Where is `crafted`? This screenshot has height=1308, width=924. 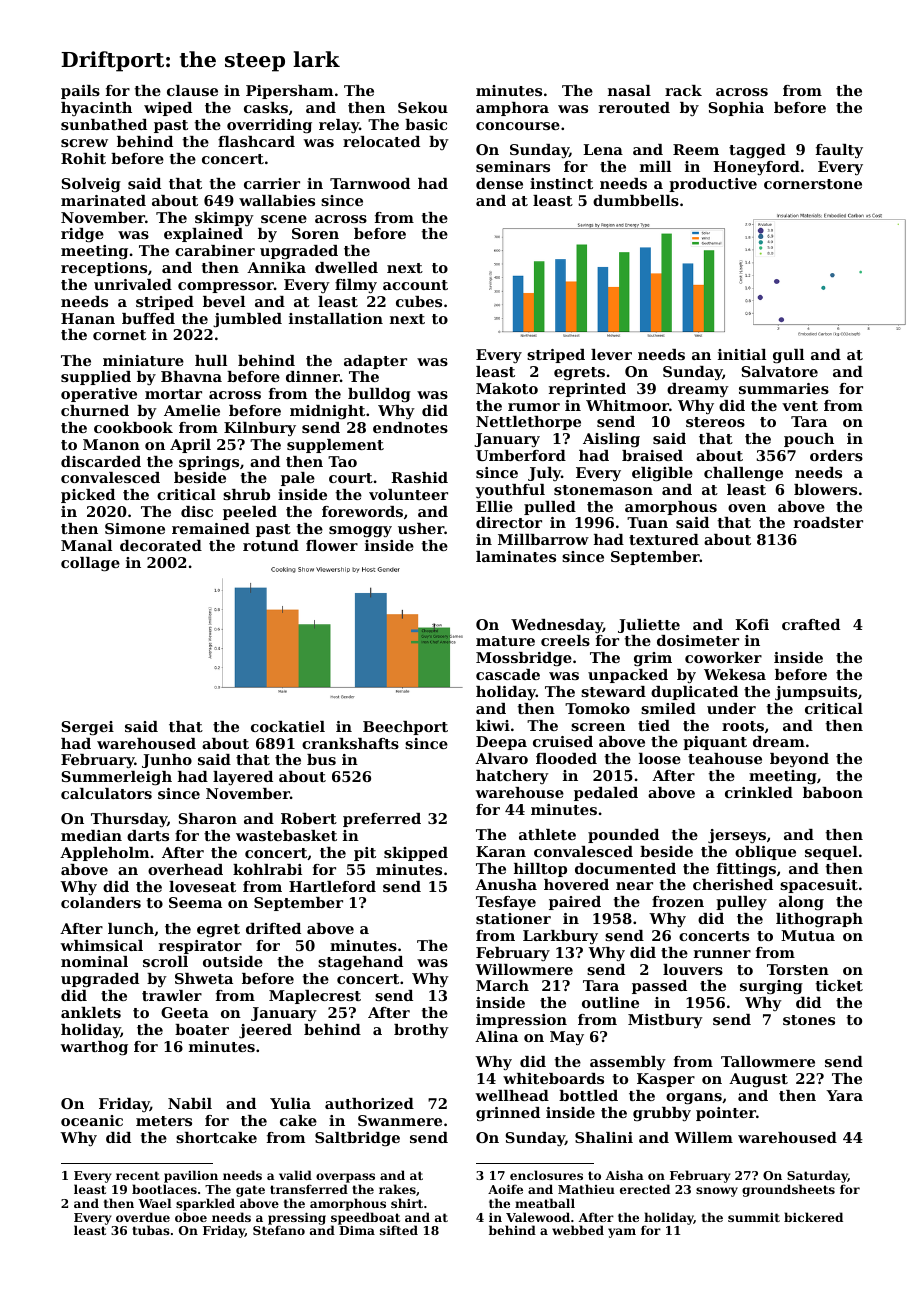 crafted is located at coordinates (811, 624).
